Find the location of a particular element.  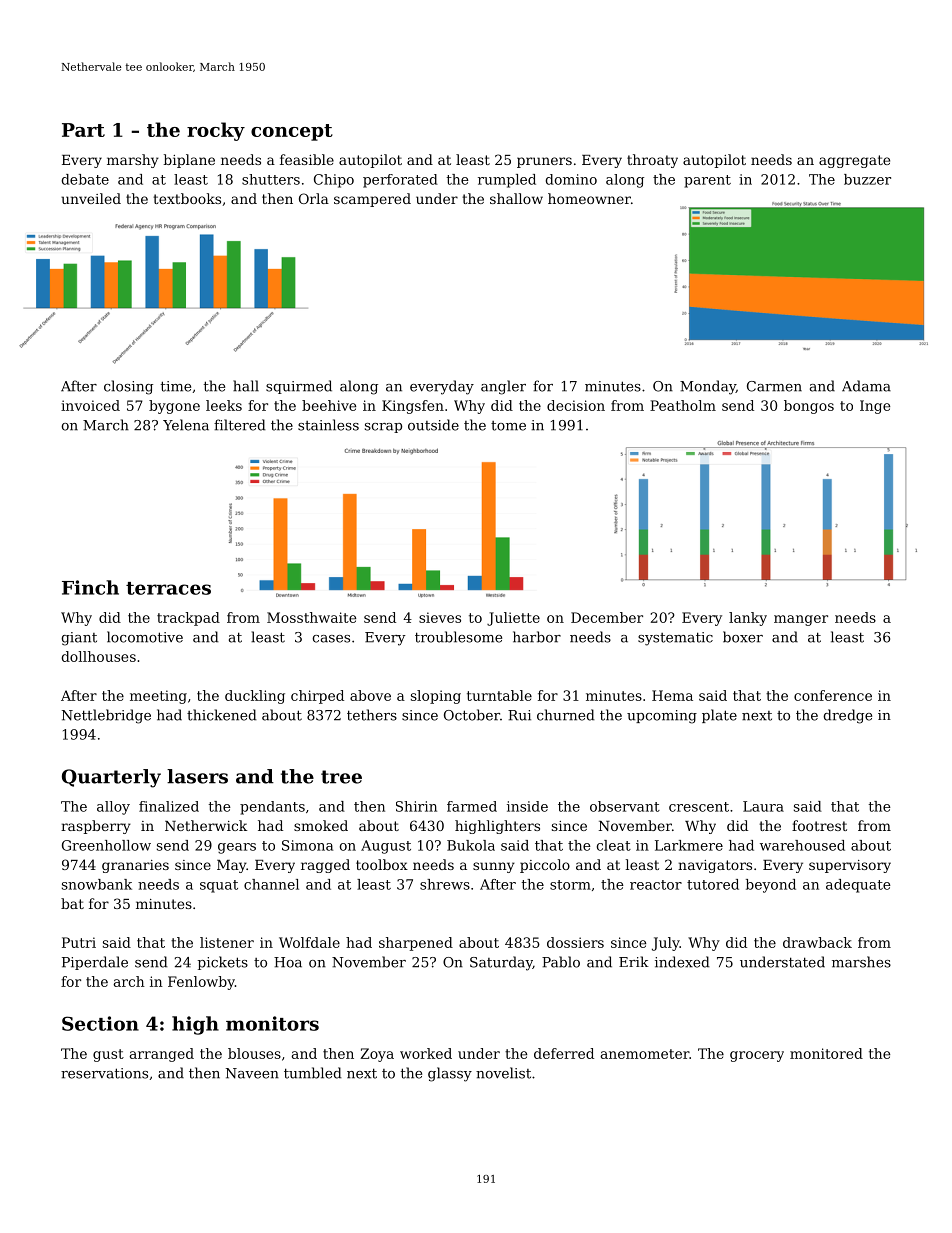

pickets is located at coordinates (223, 963).
